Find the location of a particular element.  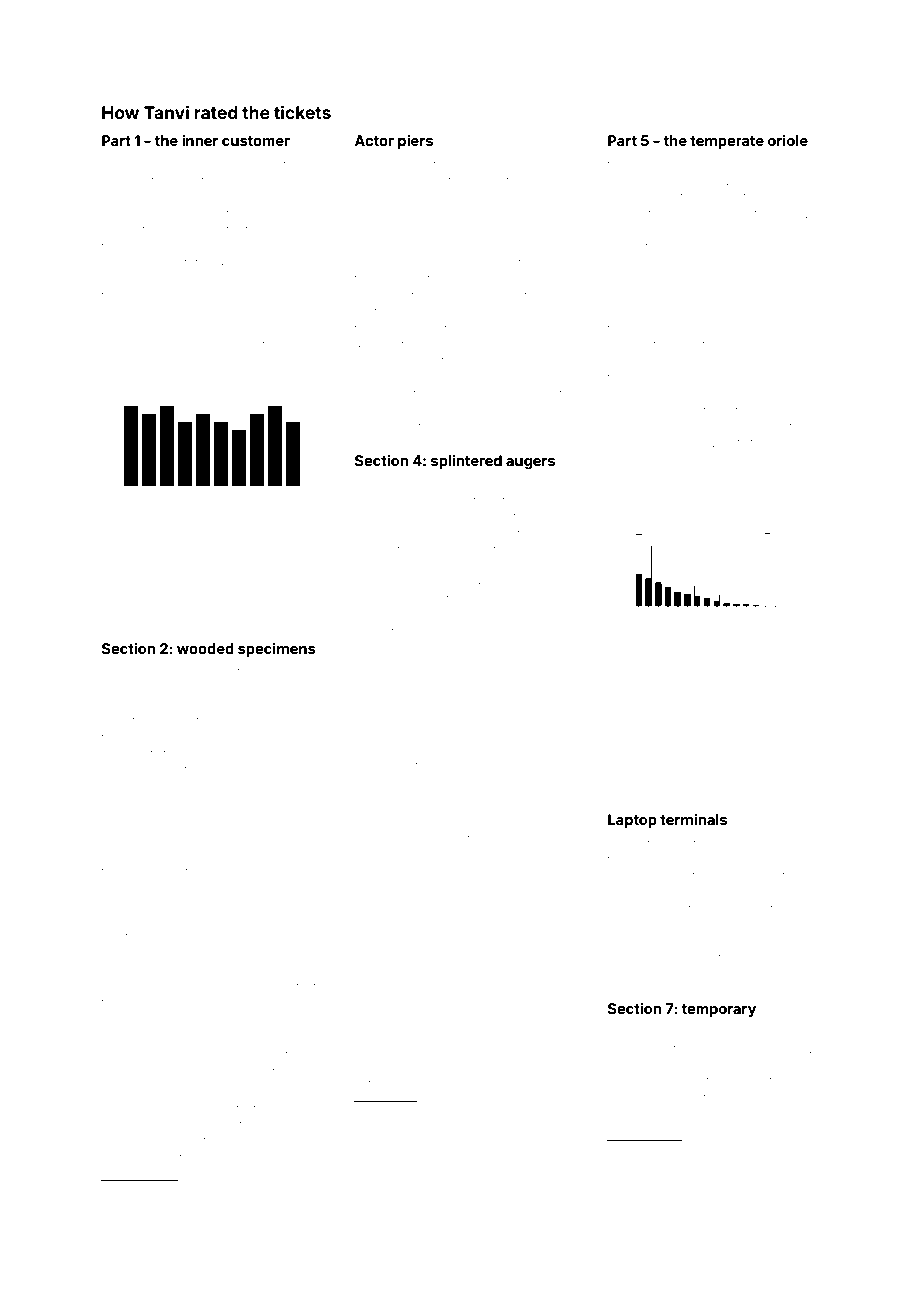

drained is located at coordinates (228, 164).
